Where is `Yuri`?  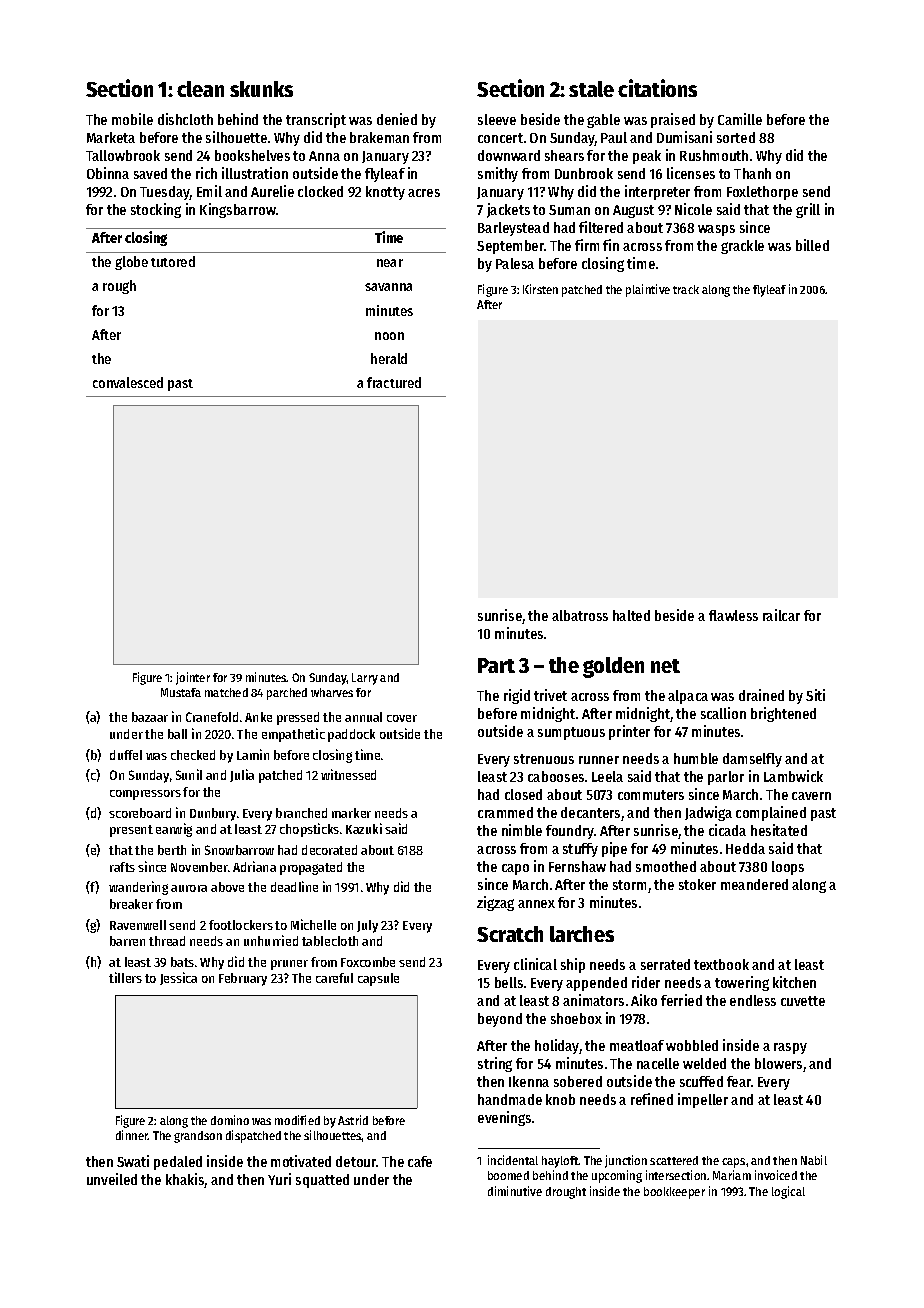 Yuri is located at coordinates (279, 1179).
